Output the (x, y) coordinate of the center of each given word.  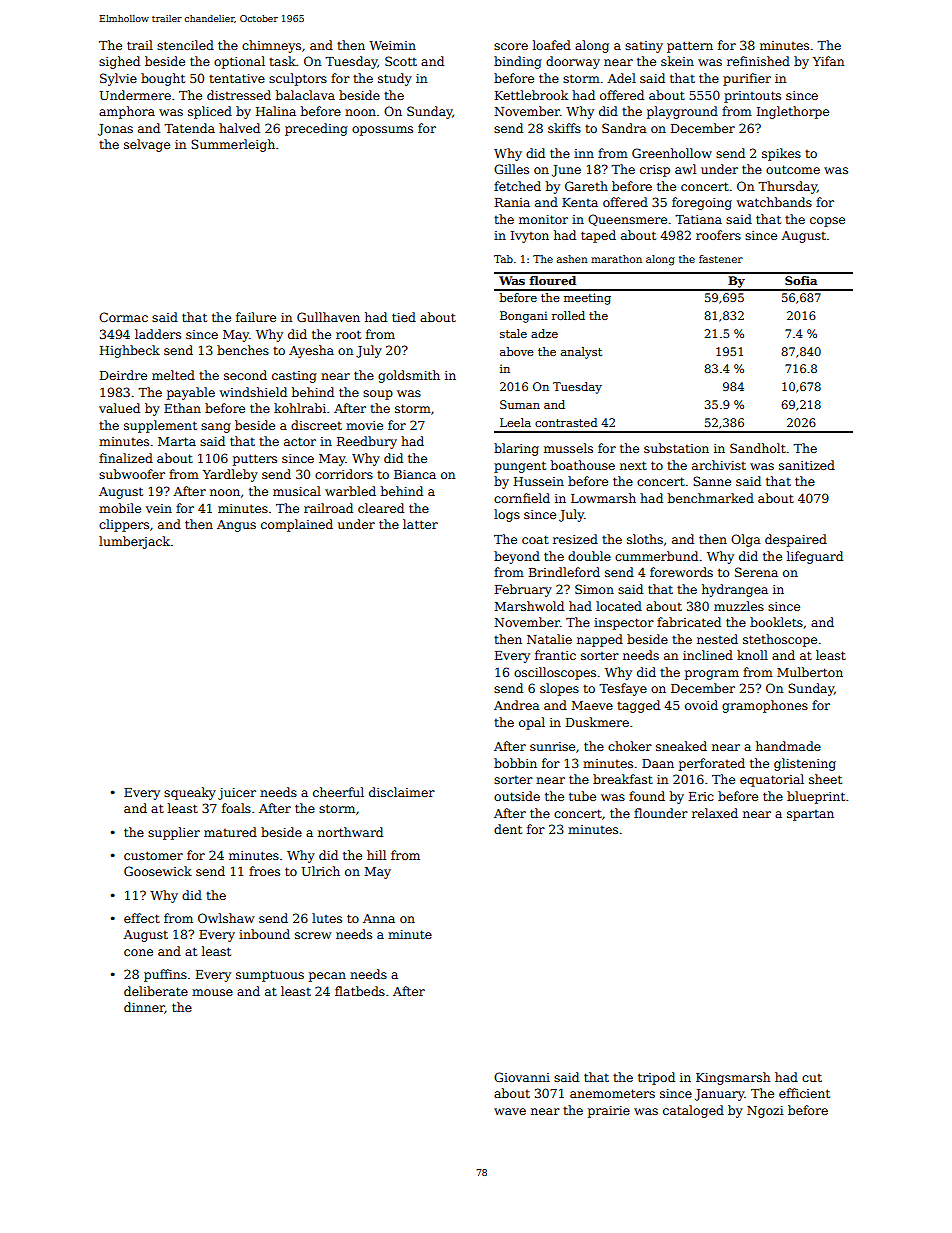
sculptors (298, 79)
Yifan (828, 61)
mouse (212, 992)
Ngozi (765, 1112)
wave (510, 1111)
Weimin (392, 45)
